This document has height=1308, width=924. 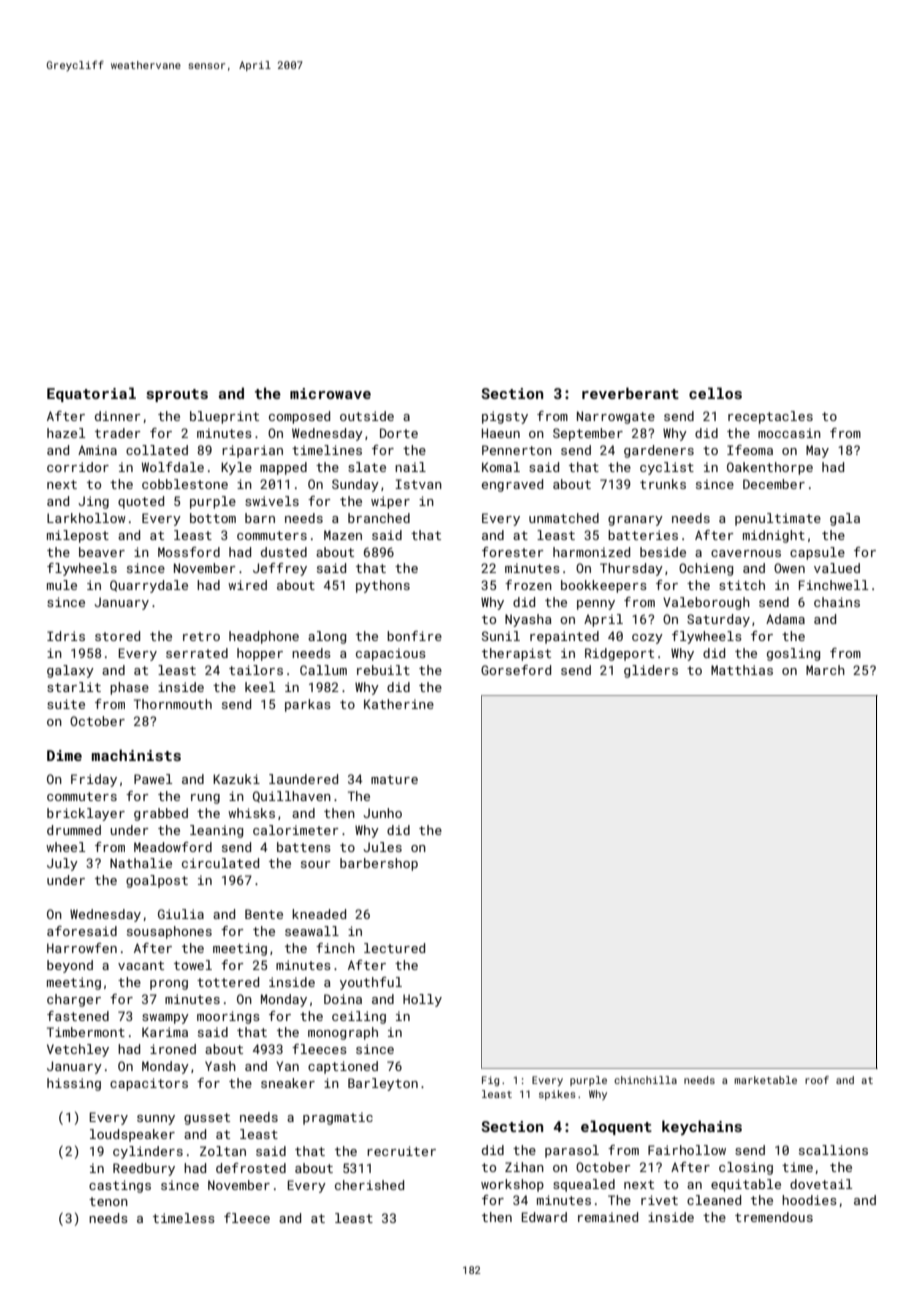 I want to click on lectured, so click(x=394, y=948).
